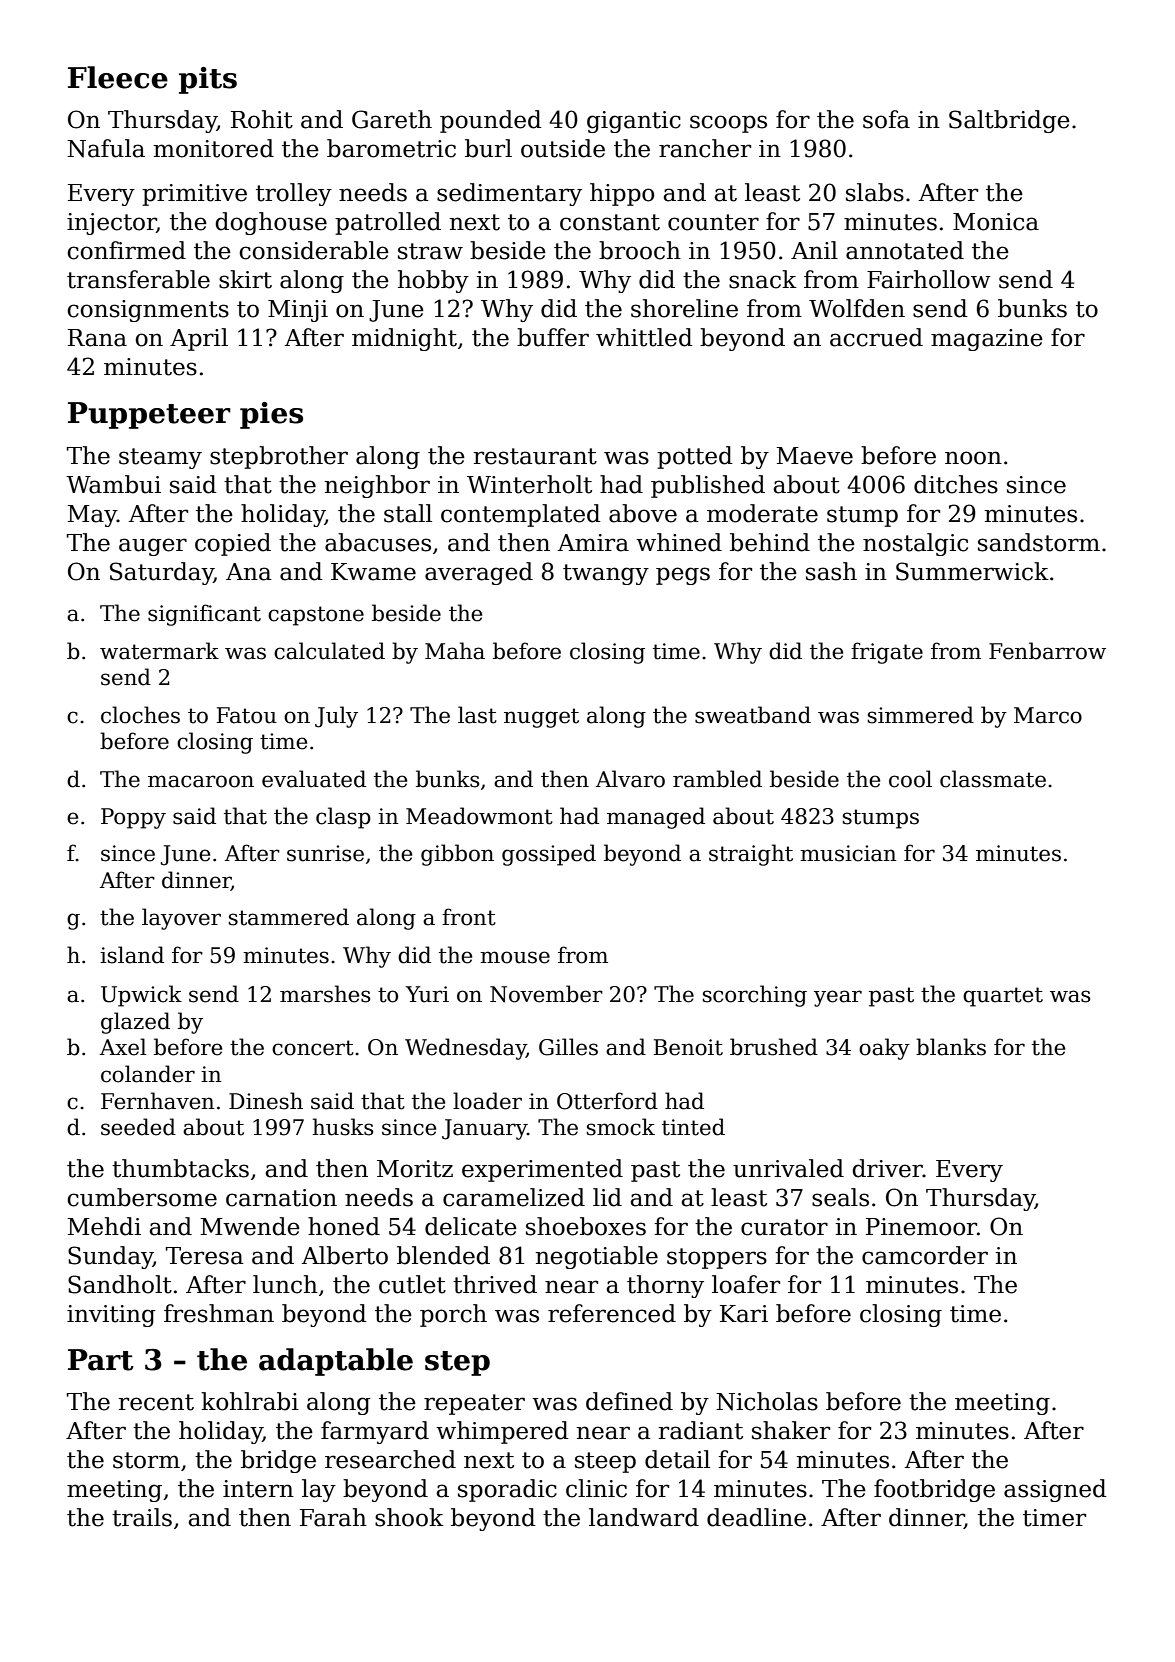 Image resolution: width=1175 pixels, height=1662 pixels. I want to click on managed, so click(656, 818).
